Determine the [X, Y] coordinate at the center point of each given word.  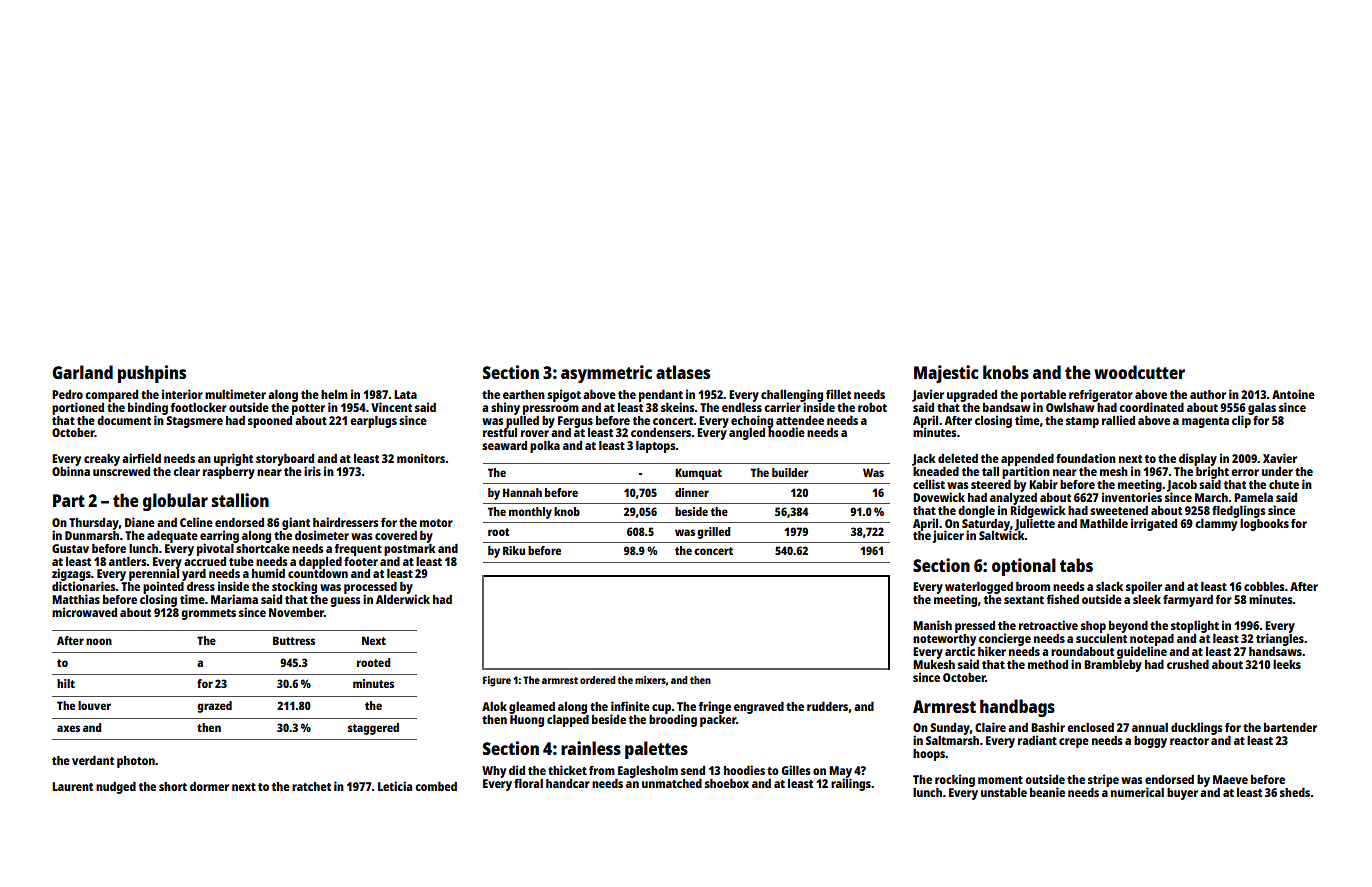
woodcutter [1139, 372]
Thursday [94, 524]
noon [99, 641]
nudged [116, 788]
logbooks [1264, 525]
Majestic [946, 374]
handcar [568, 783]
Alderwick [403, 599]
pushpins [152, 374]
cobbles [1264, 586]
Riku [514, 550]
